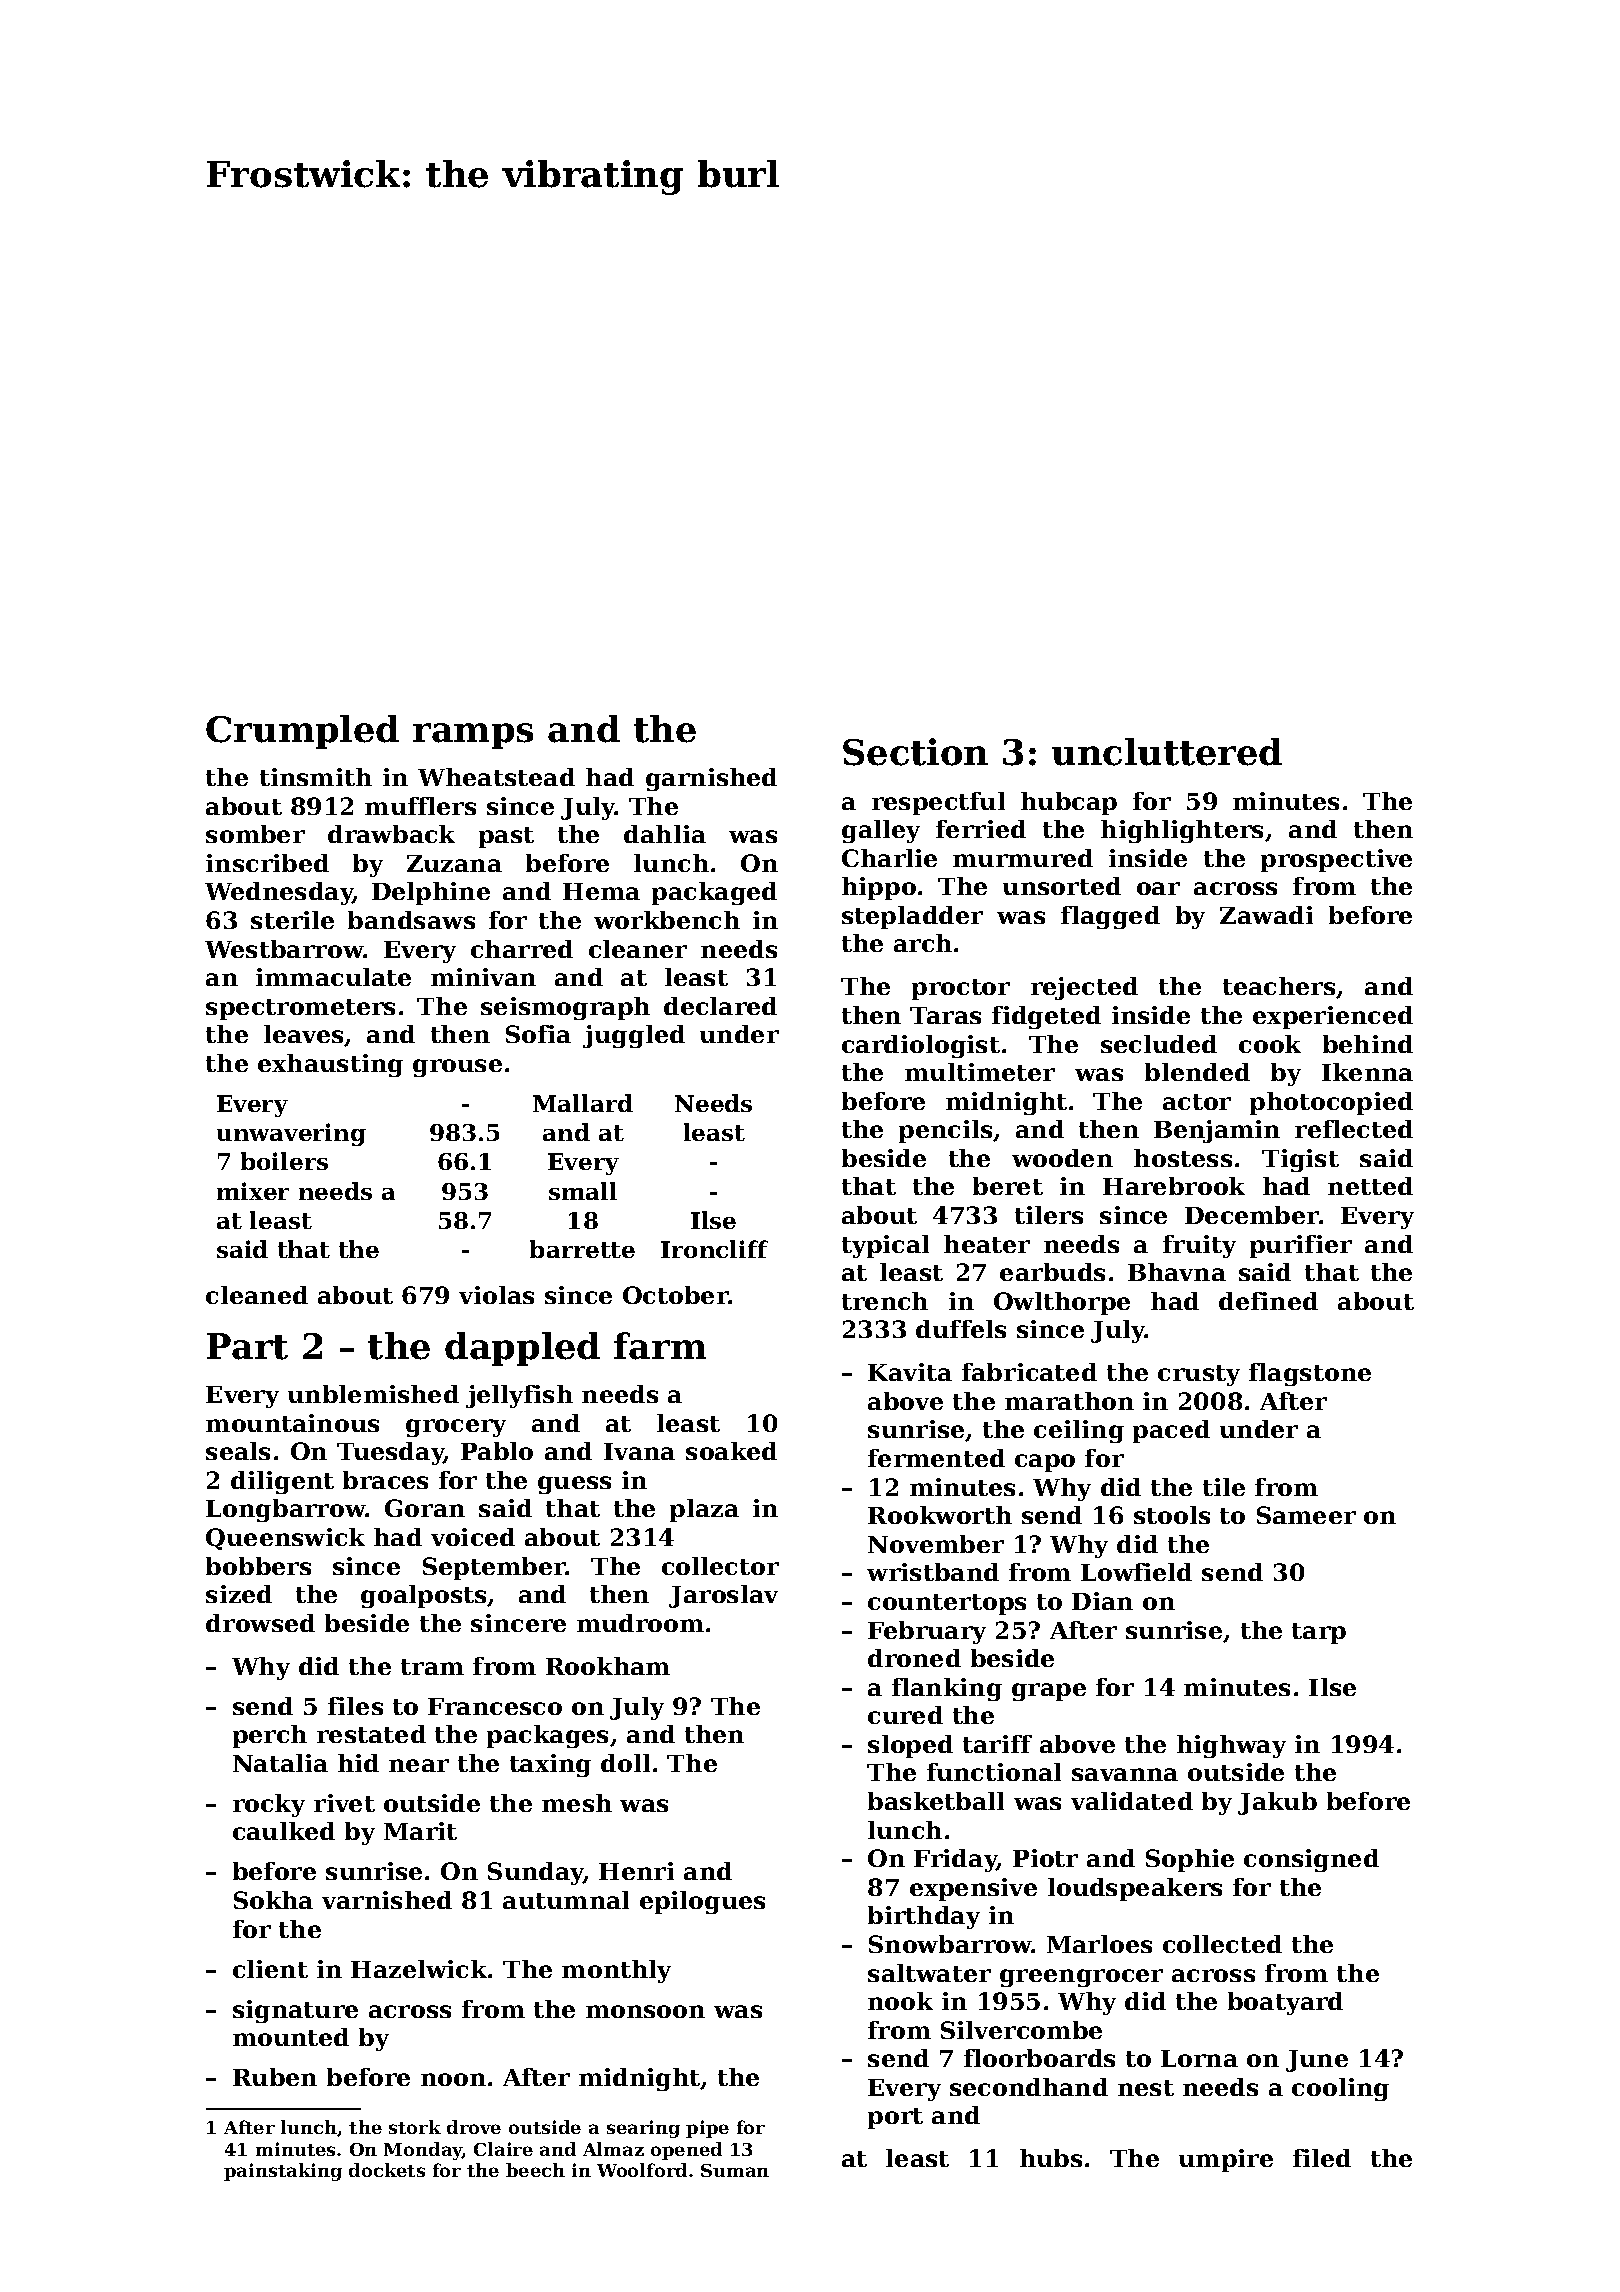 Image resolution: width=1620 pixels, height=2292 pixels. Describe the element at coordinates (981, 829) in the screenshot. I see `ferried` at that location.
